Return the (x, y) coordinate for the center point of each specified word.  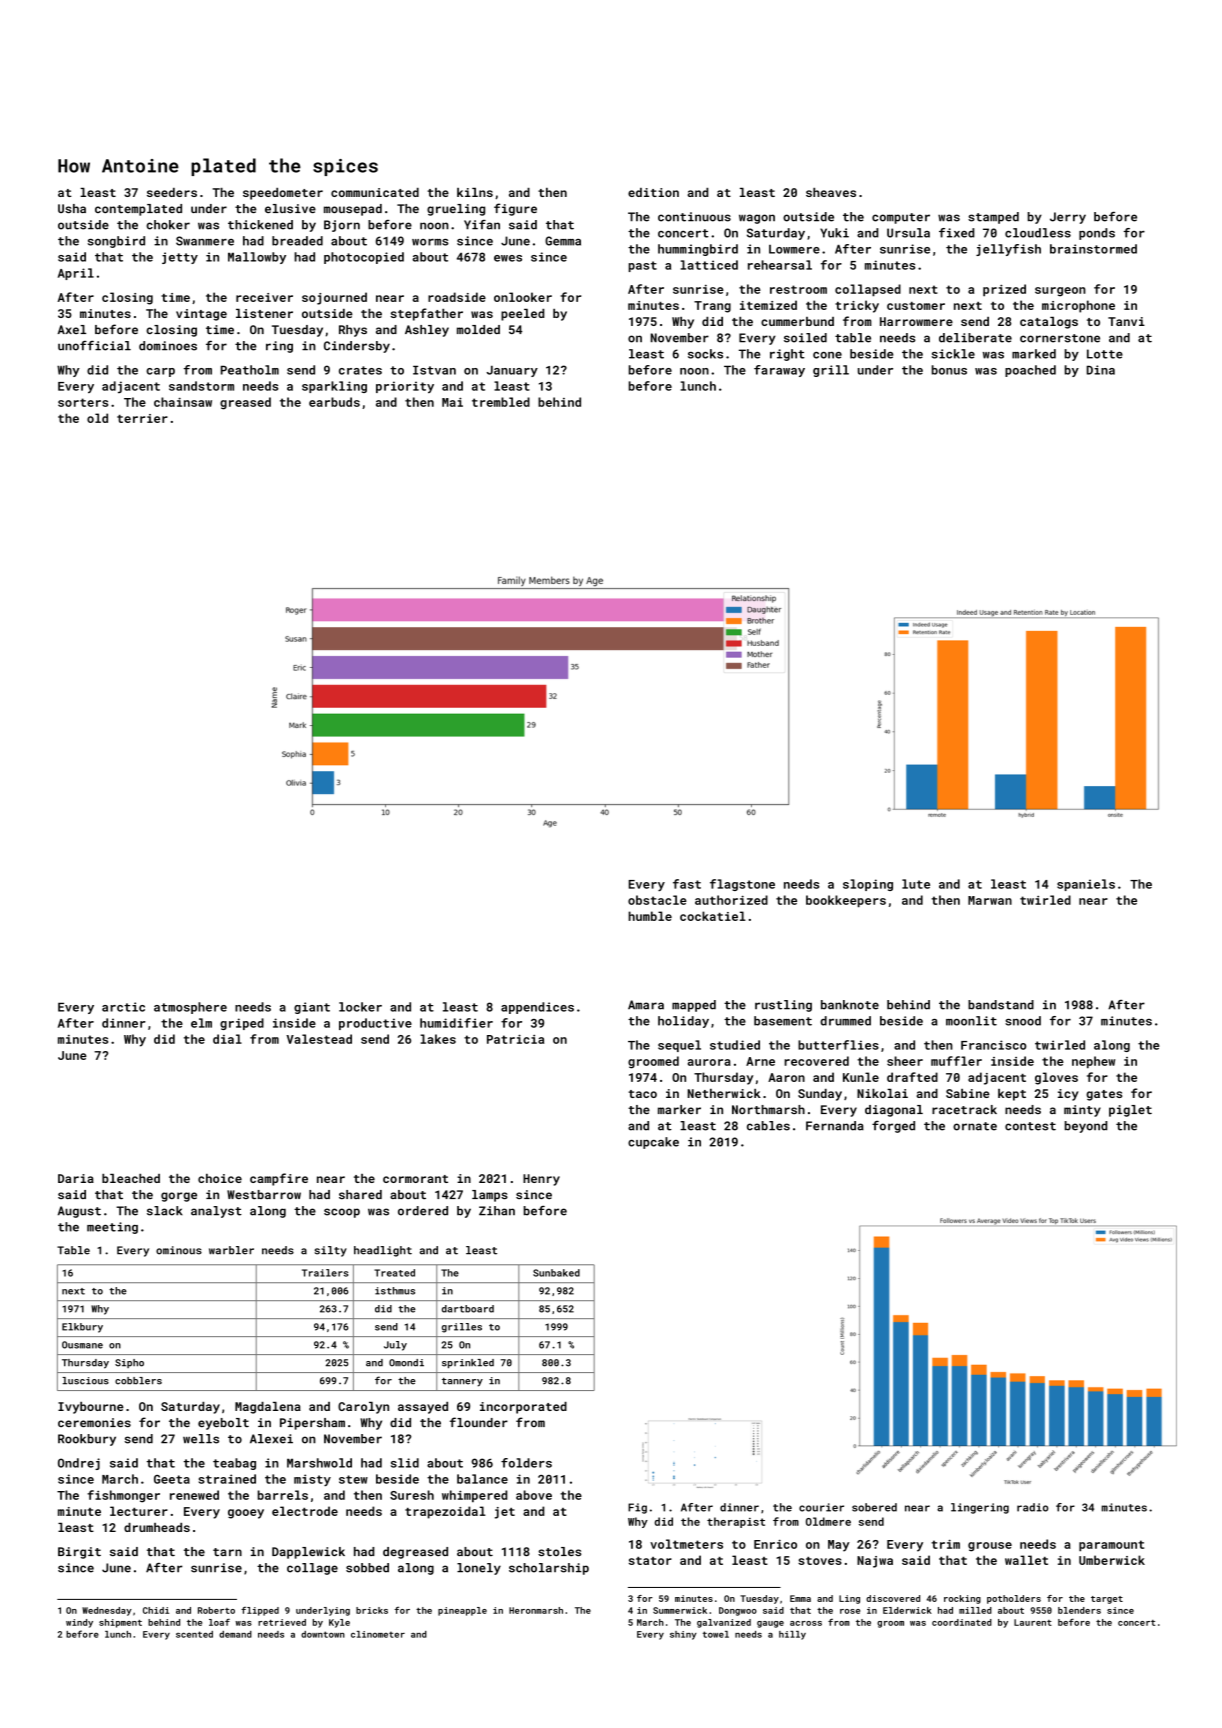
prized (1004, 290)
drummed (845, 1021)
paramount (1111, 1545)
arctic (123, 1007)
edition (653, 192)
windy (79, 1623)
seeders (172, 192)
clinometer (378, 1634)
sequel (679, 1046)
